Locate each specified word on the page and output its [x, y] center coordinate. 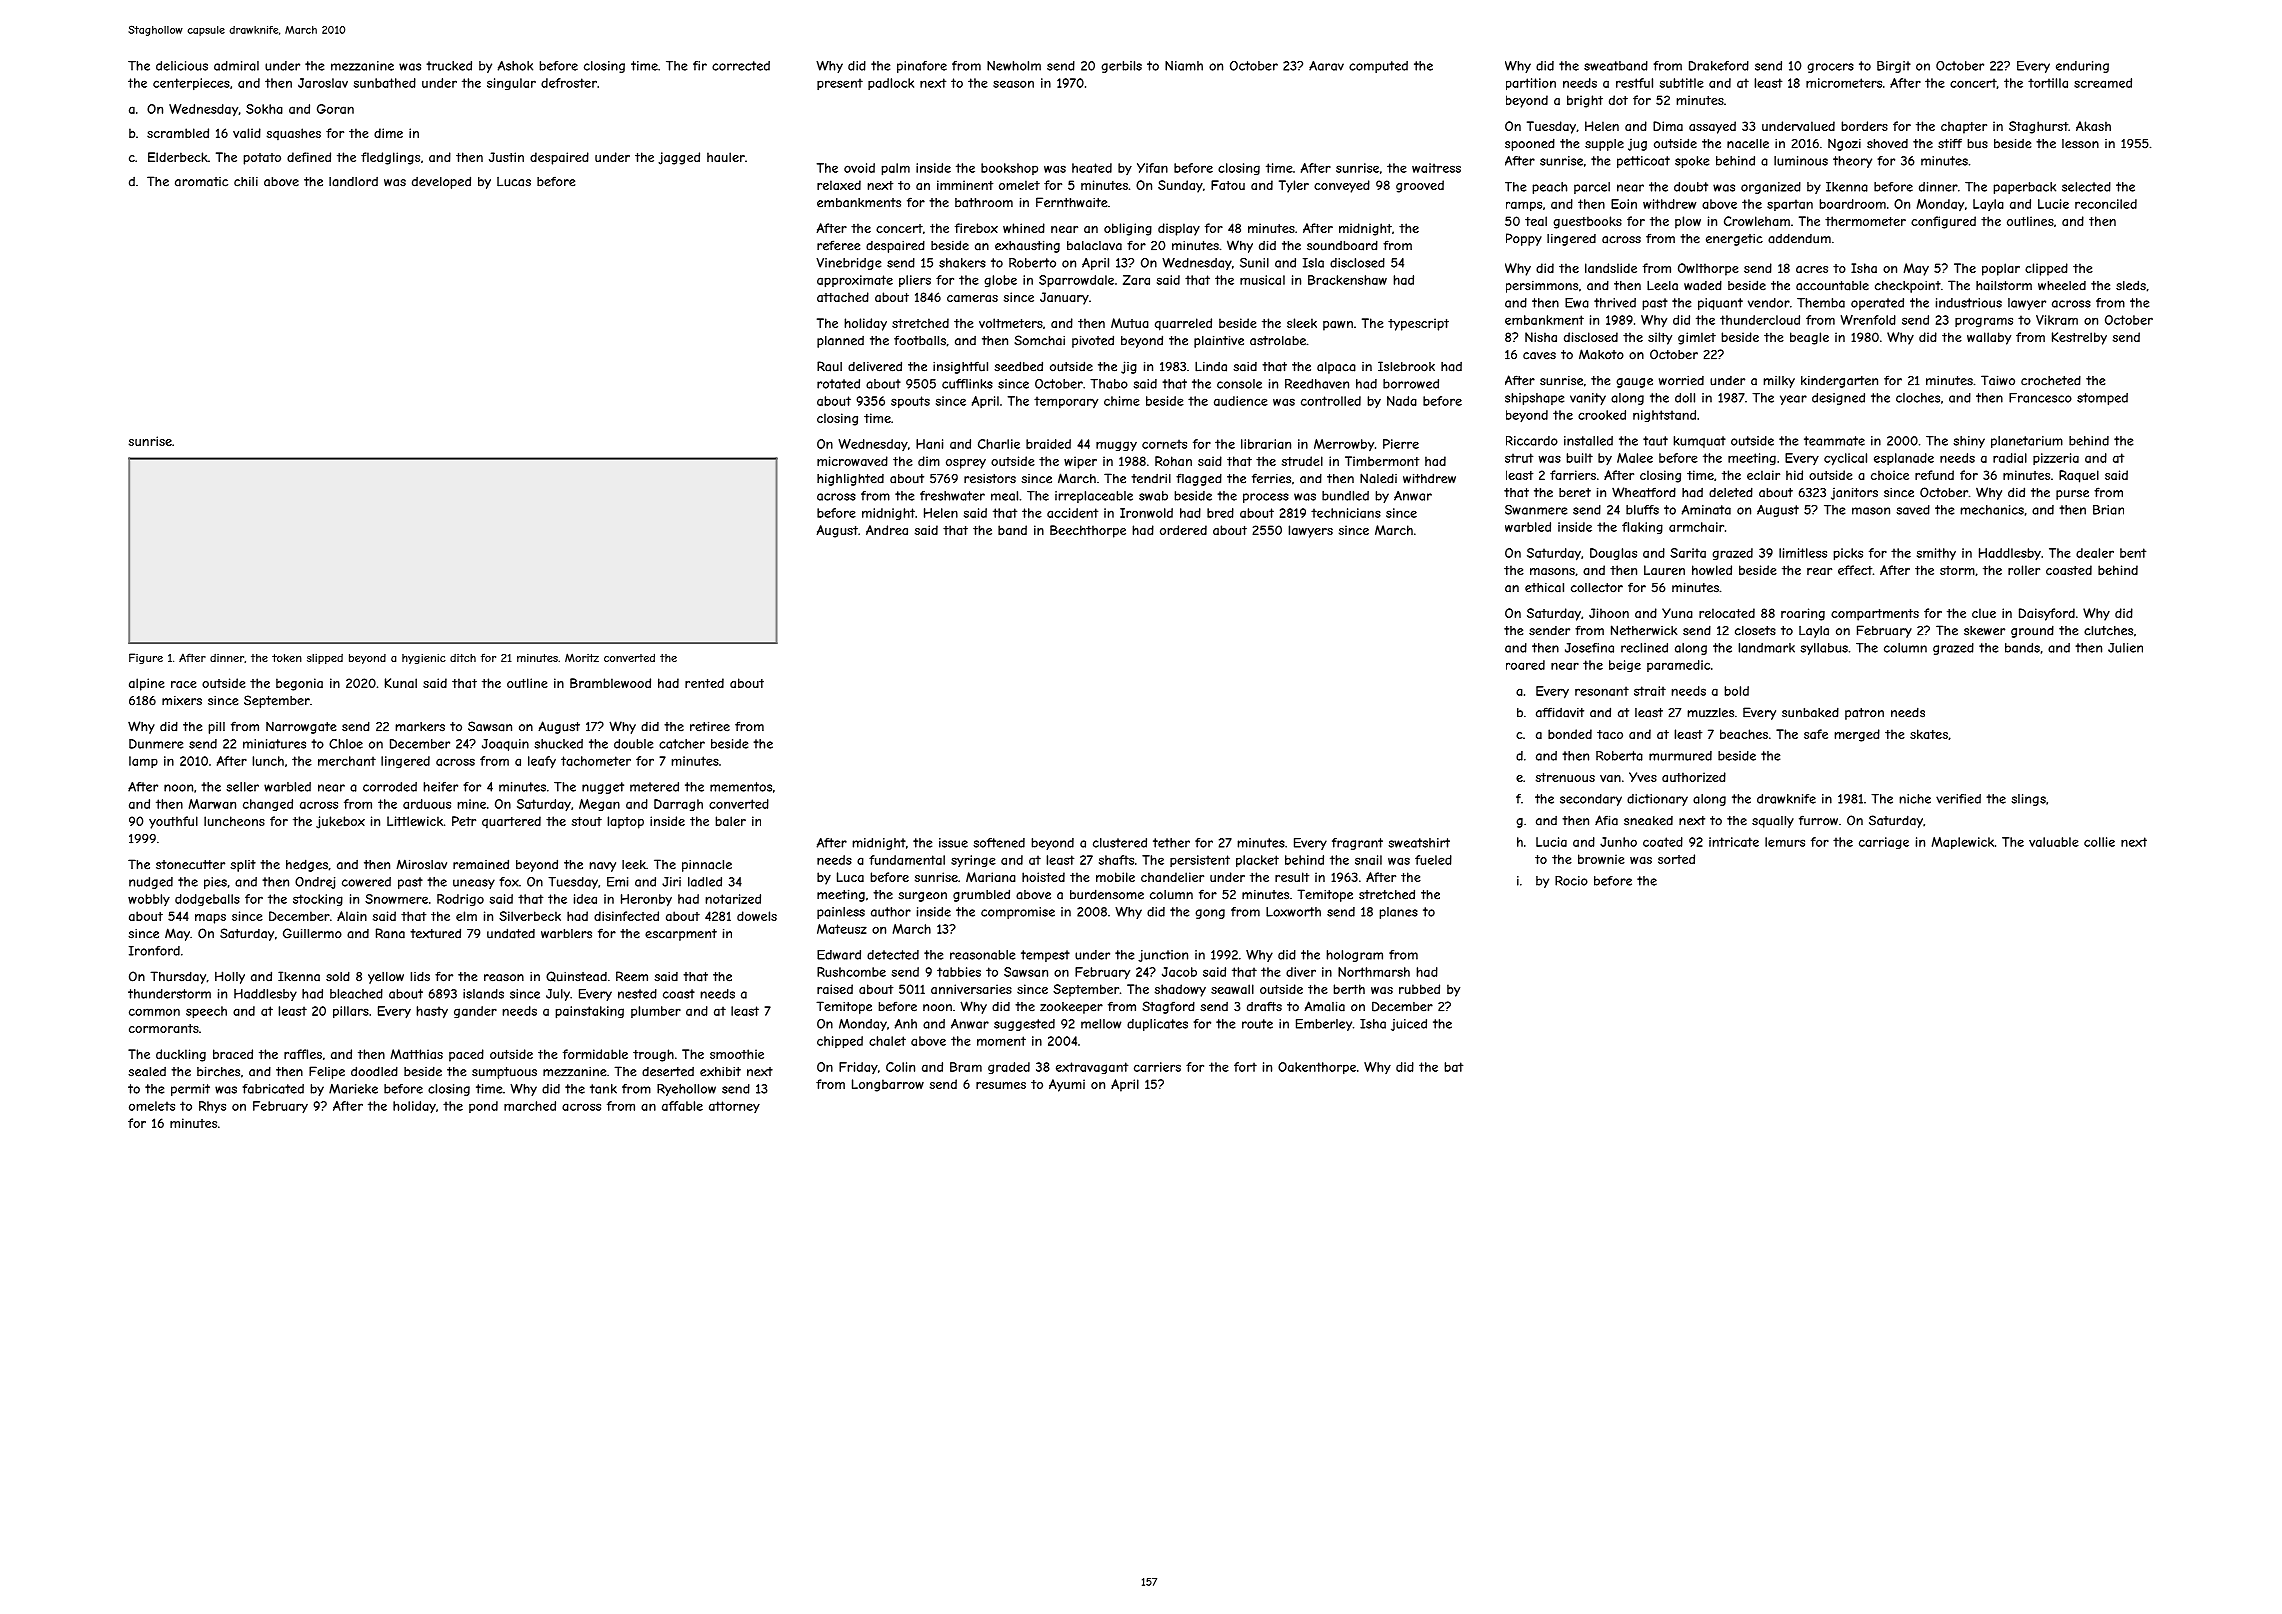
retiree [710, 727]
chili [246, 182]
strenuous [1565, 777]
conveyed [1342, 186]
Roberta [1619, 756]
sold [338, 976]
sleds [2131, 285]
